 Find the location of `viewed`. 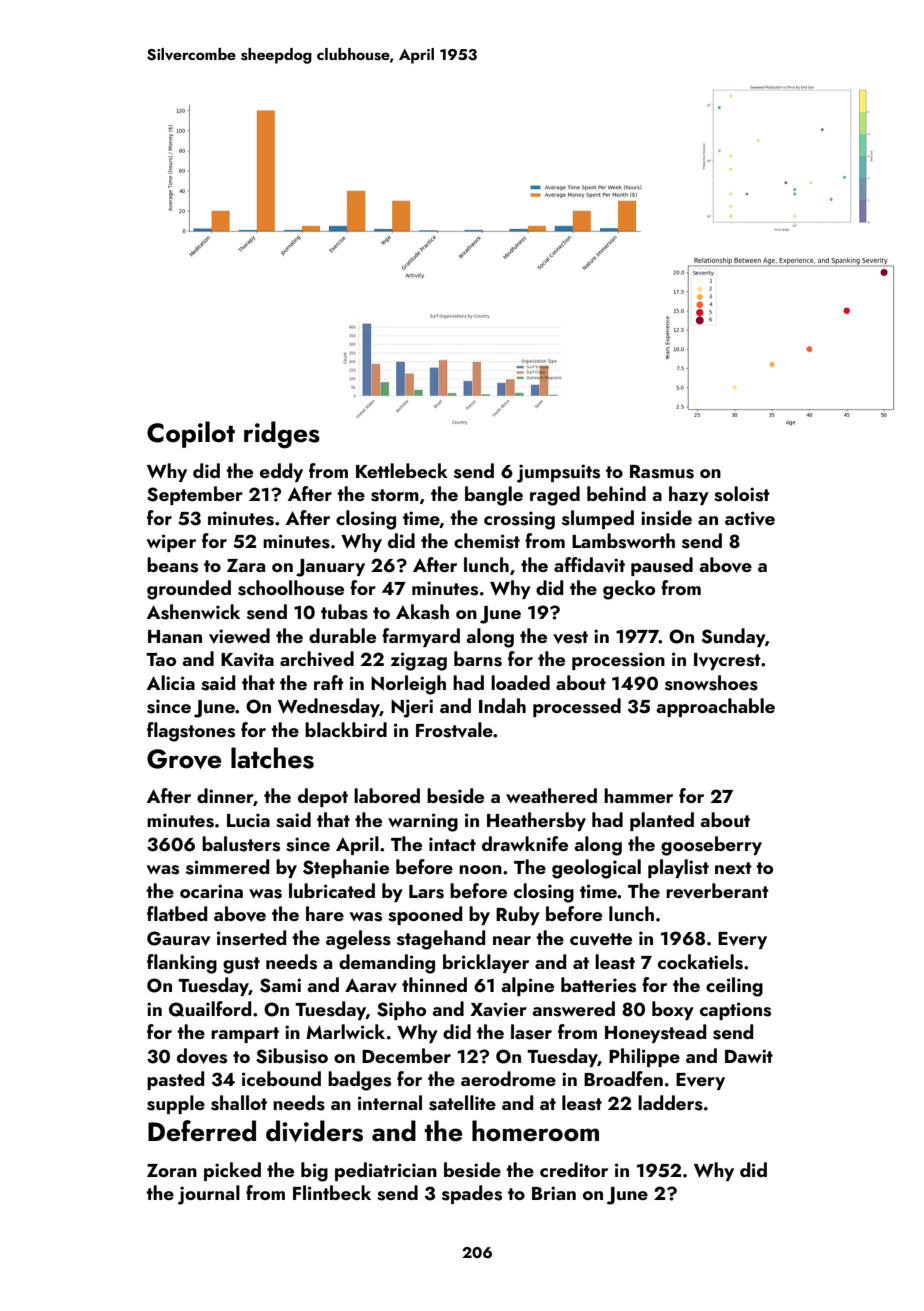

viewed is located at coordinates (239, 636).
